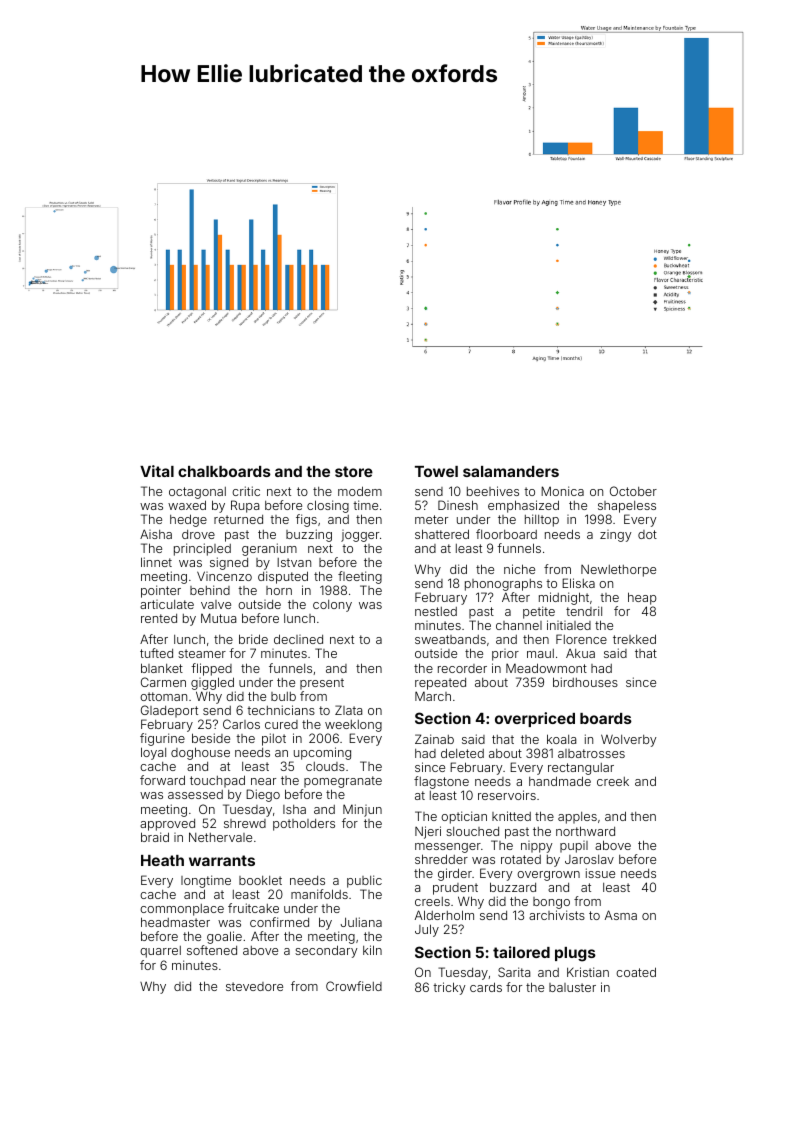 The height and width of the screenshot is (1131, 797). What do you see at coordinates (507, 795) in the screenshot?
I see `reservoirs` at bounding box center [507, 795].
